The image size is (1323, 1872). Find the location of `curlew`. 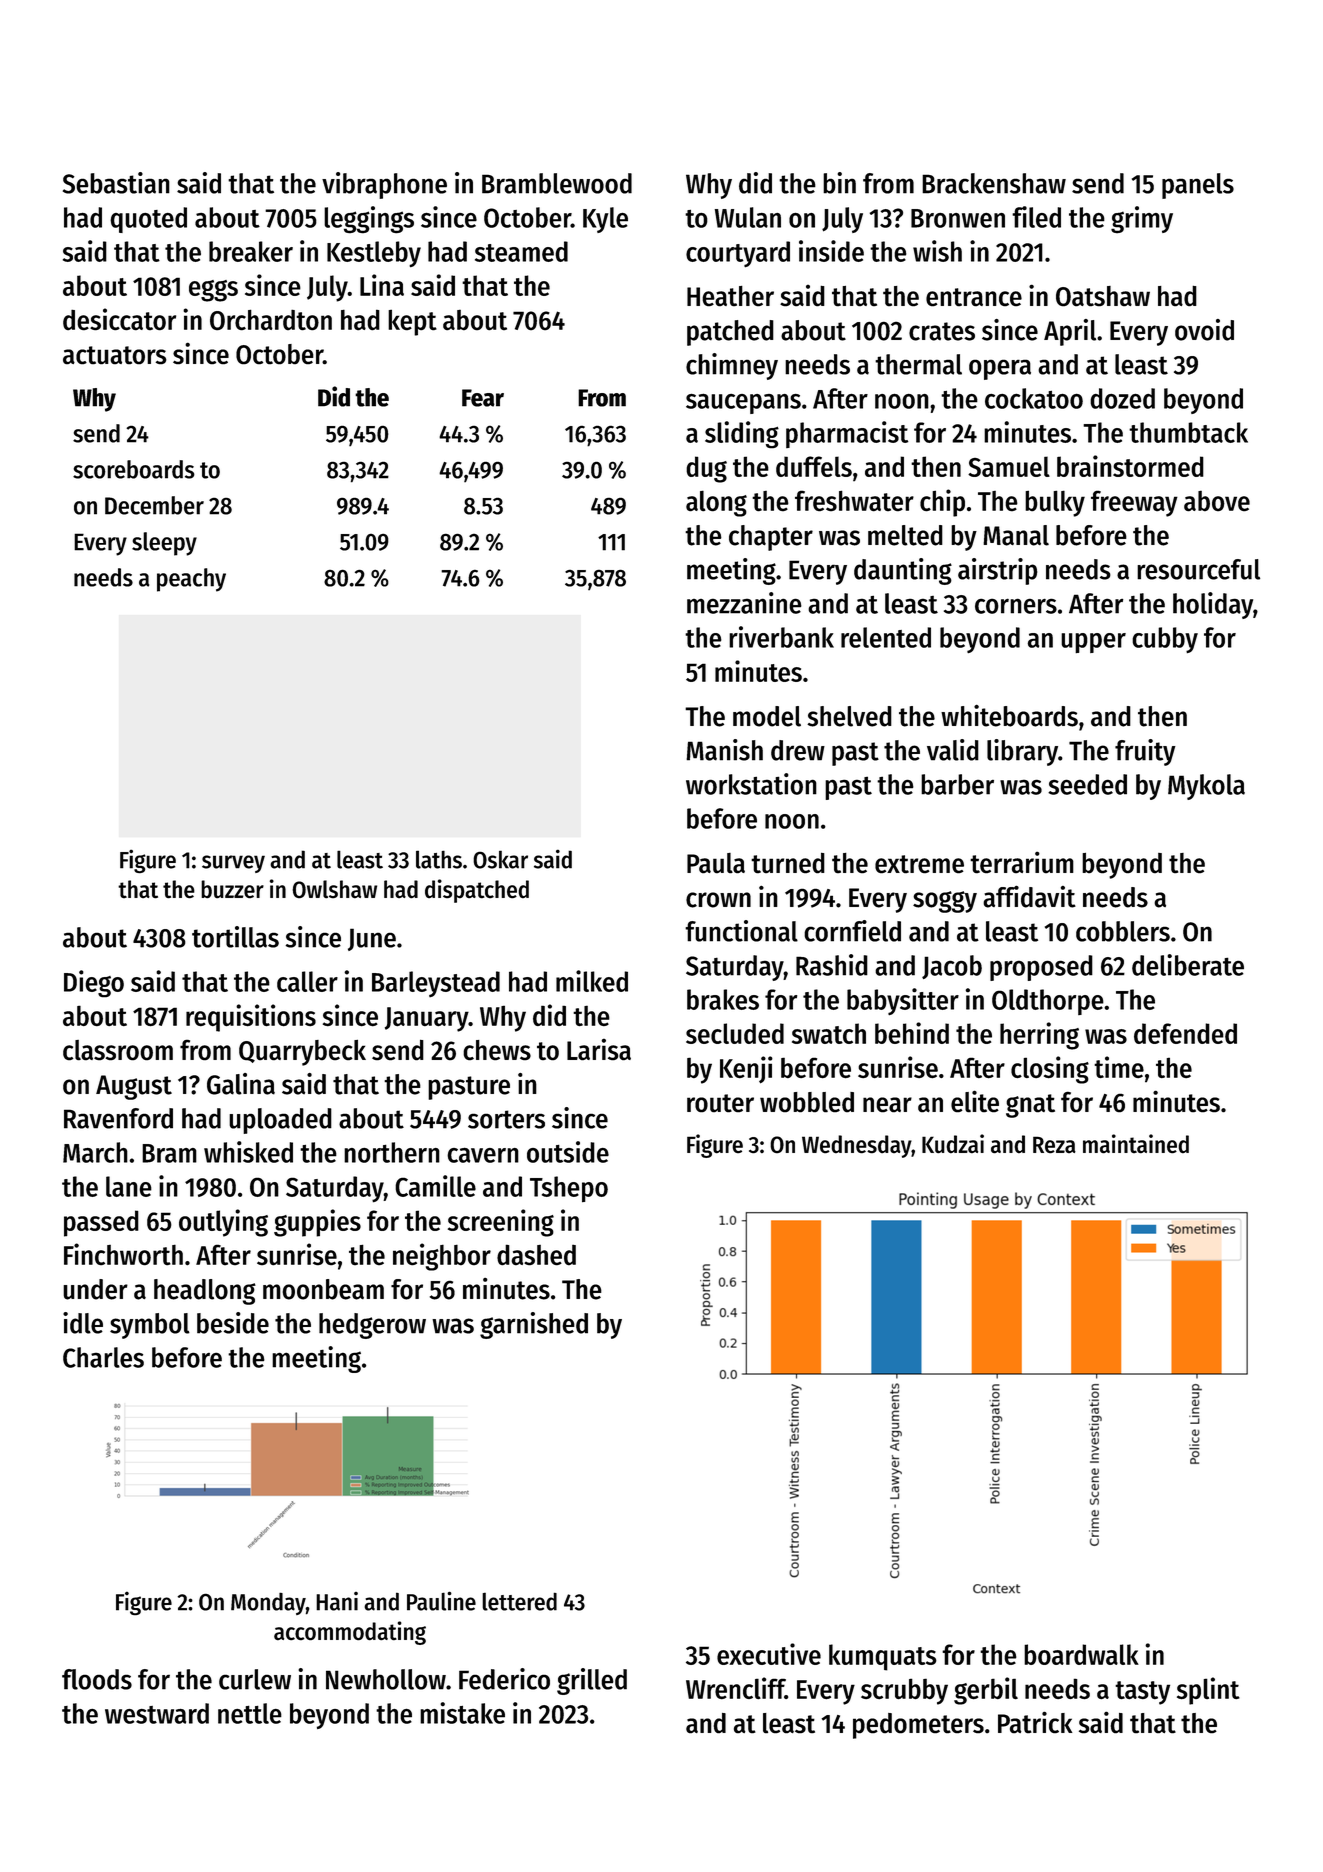

curlew is located at coordinates (255, 1679).
